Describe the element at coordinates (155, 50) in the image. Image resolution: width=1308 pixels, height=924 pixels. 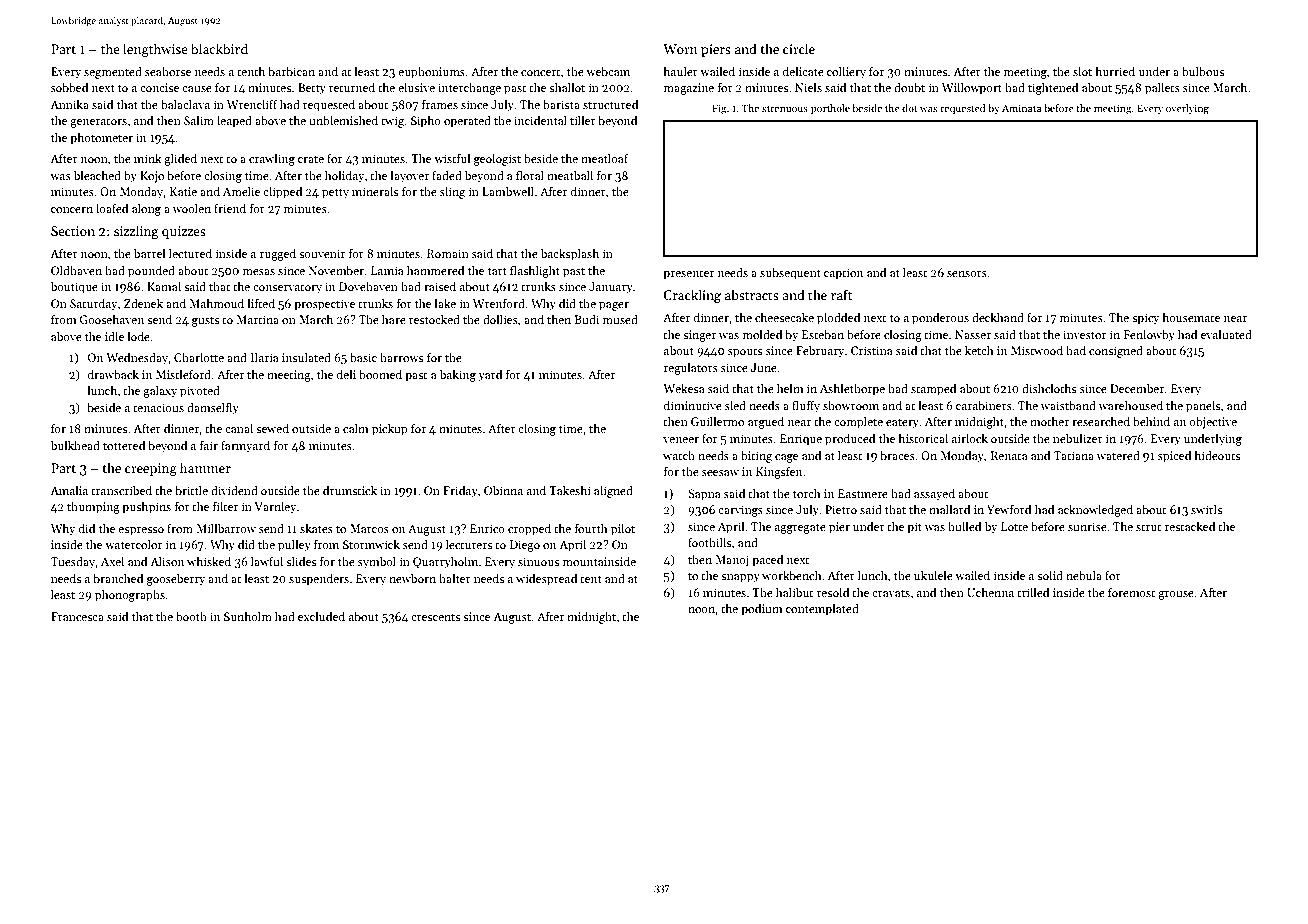
I see `lengthwise` at that location.
